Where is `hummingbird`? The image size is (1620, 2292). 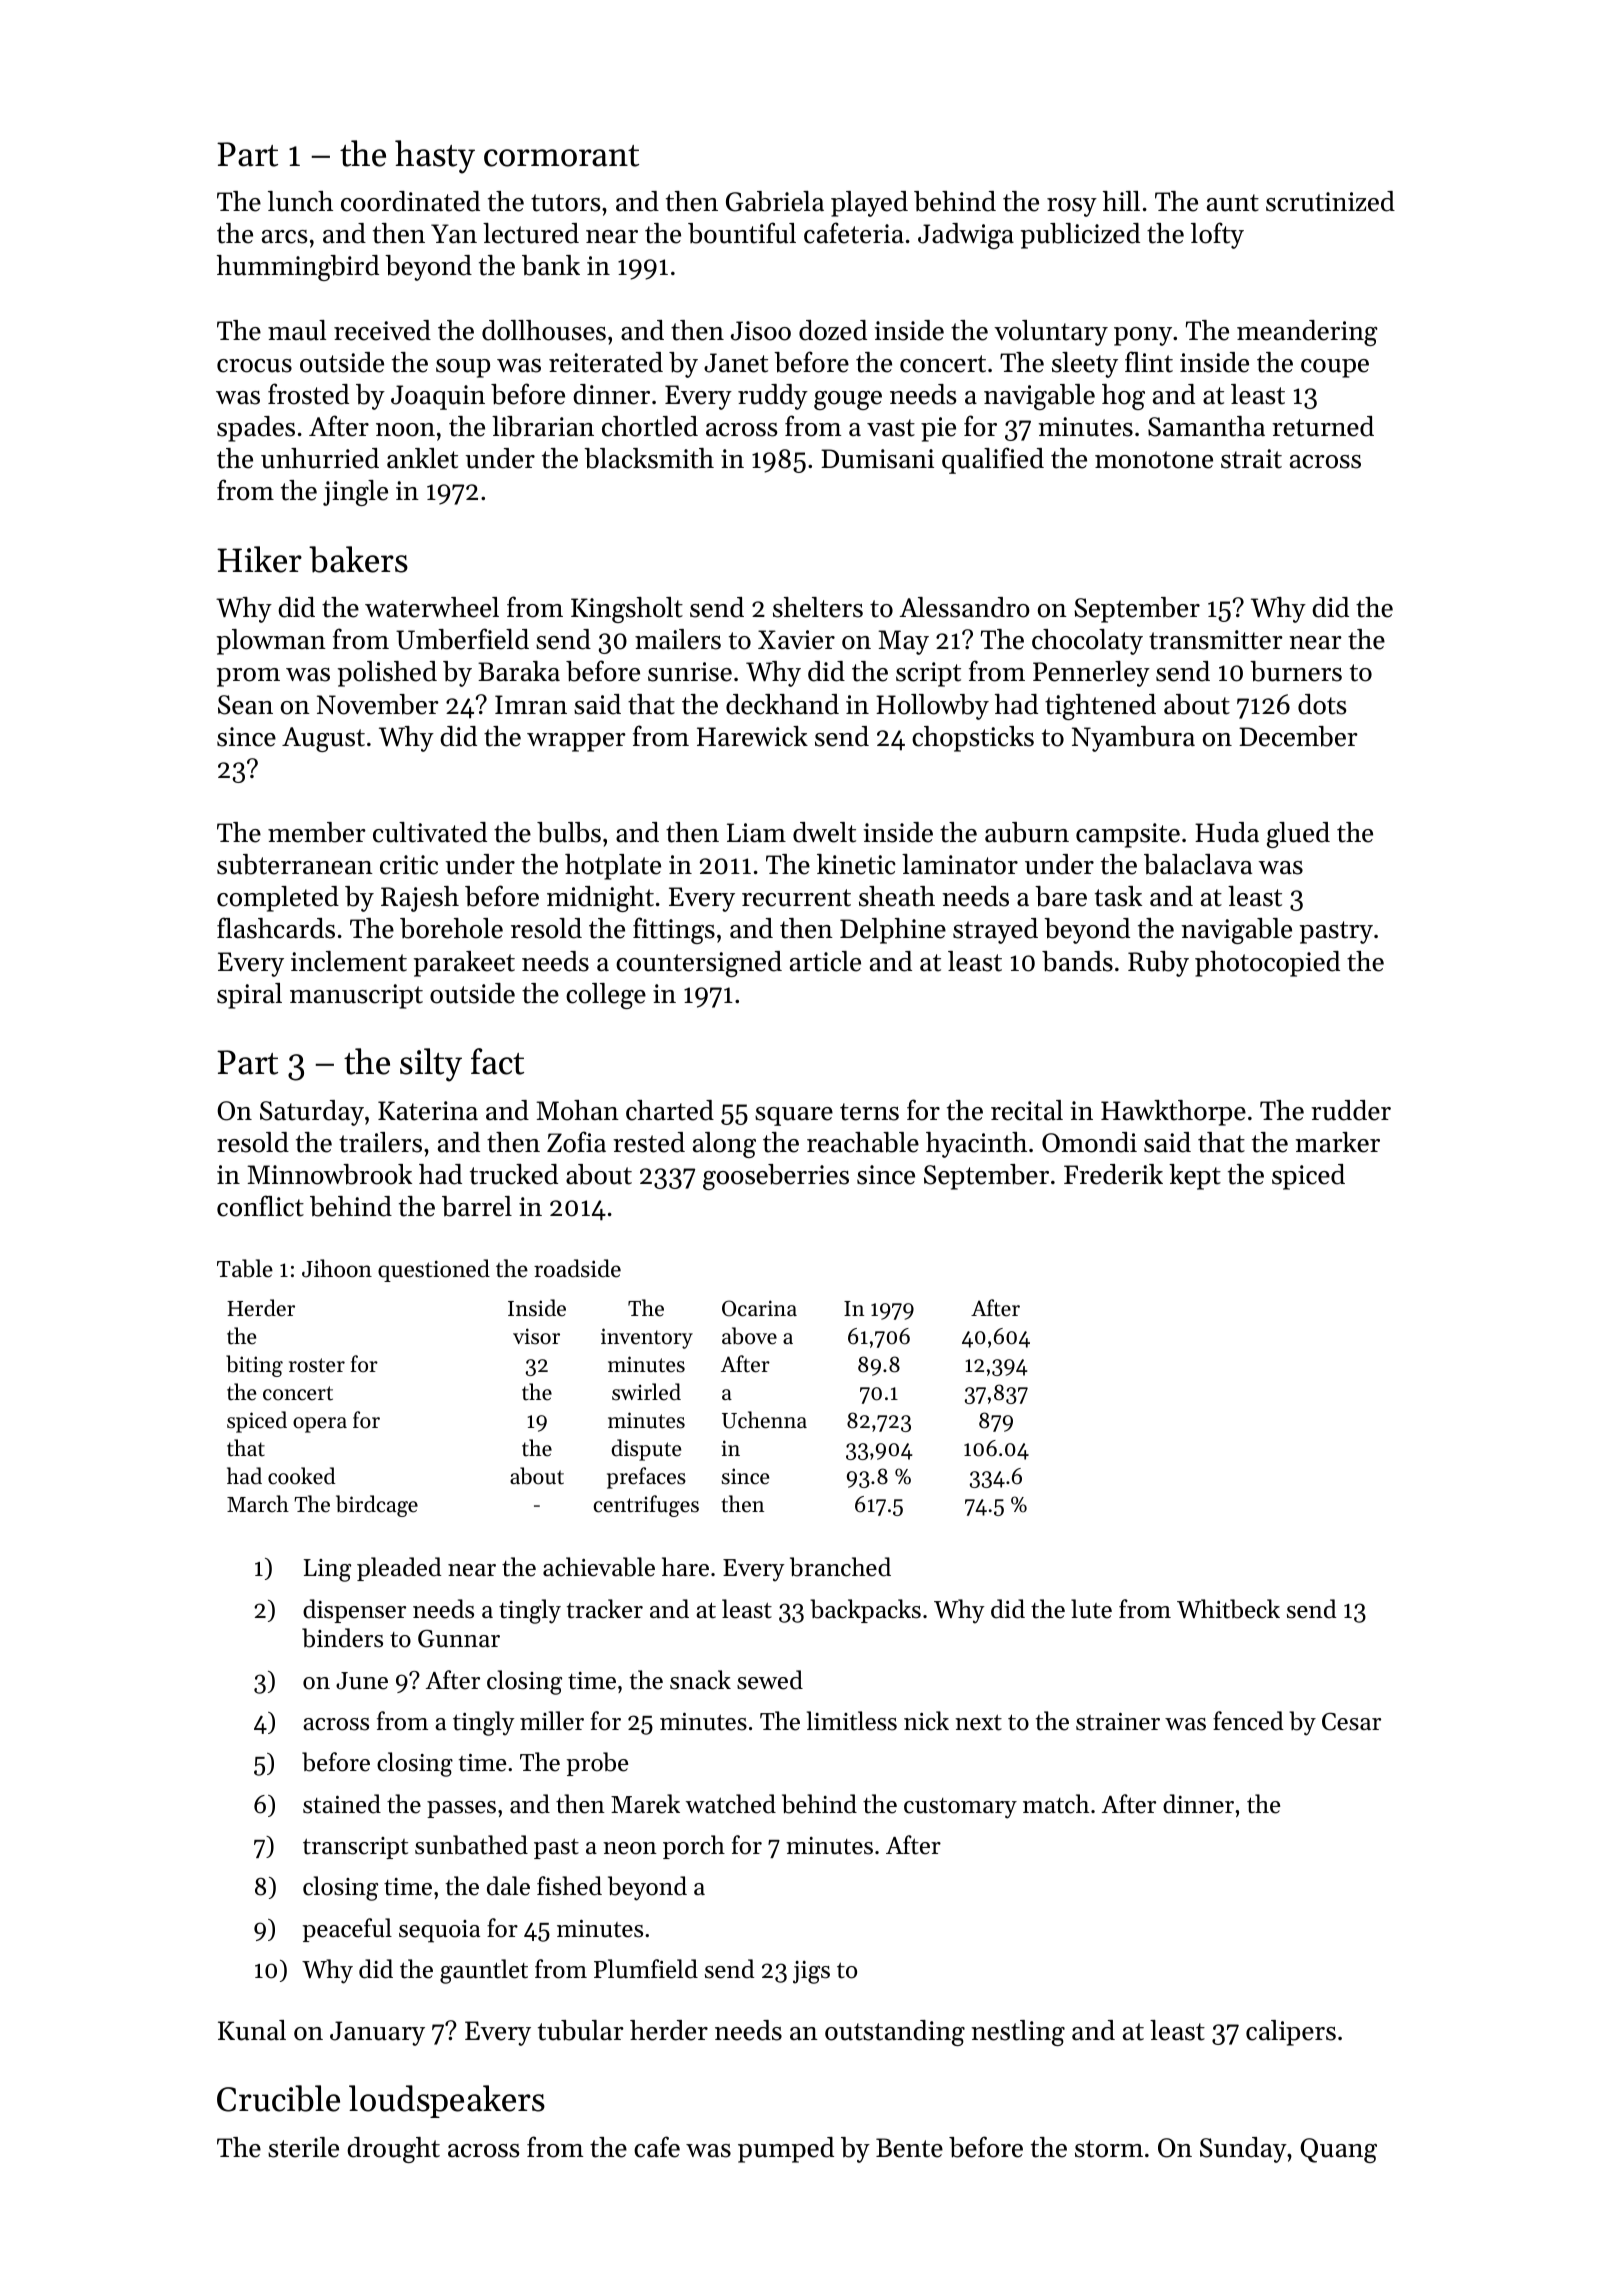 hummingbird is located at coordinates (298, 268).
